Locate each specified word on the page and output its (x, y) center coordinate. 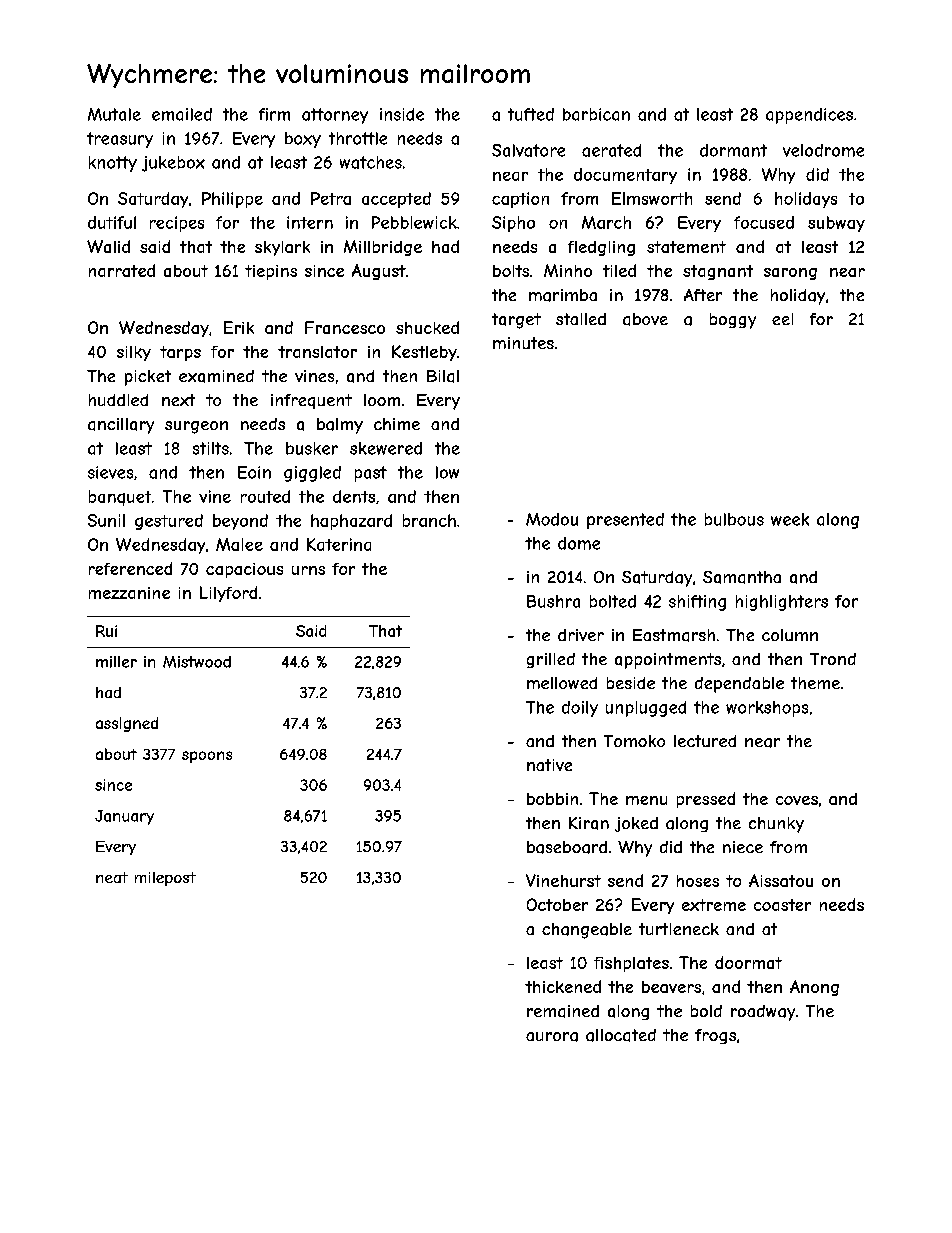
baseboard (567, 847)
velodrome (823, 150)
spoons (207, 757)
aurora (552, 1037)
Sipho (513, 224)
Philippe (232, 200)
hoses (698, 881)
